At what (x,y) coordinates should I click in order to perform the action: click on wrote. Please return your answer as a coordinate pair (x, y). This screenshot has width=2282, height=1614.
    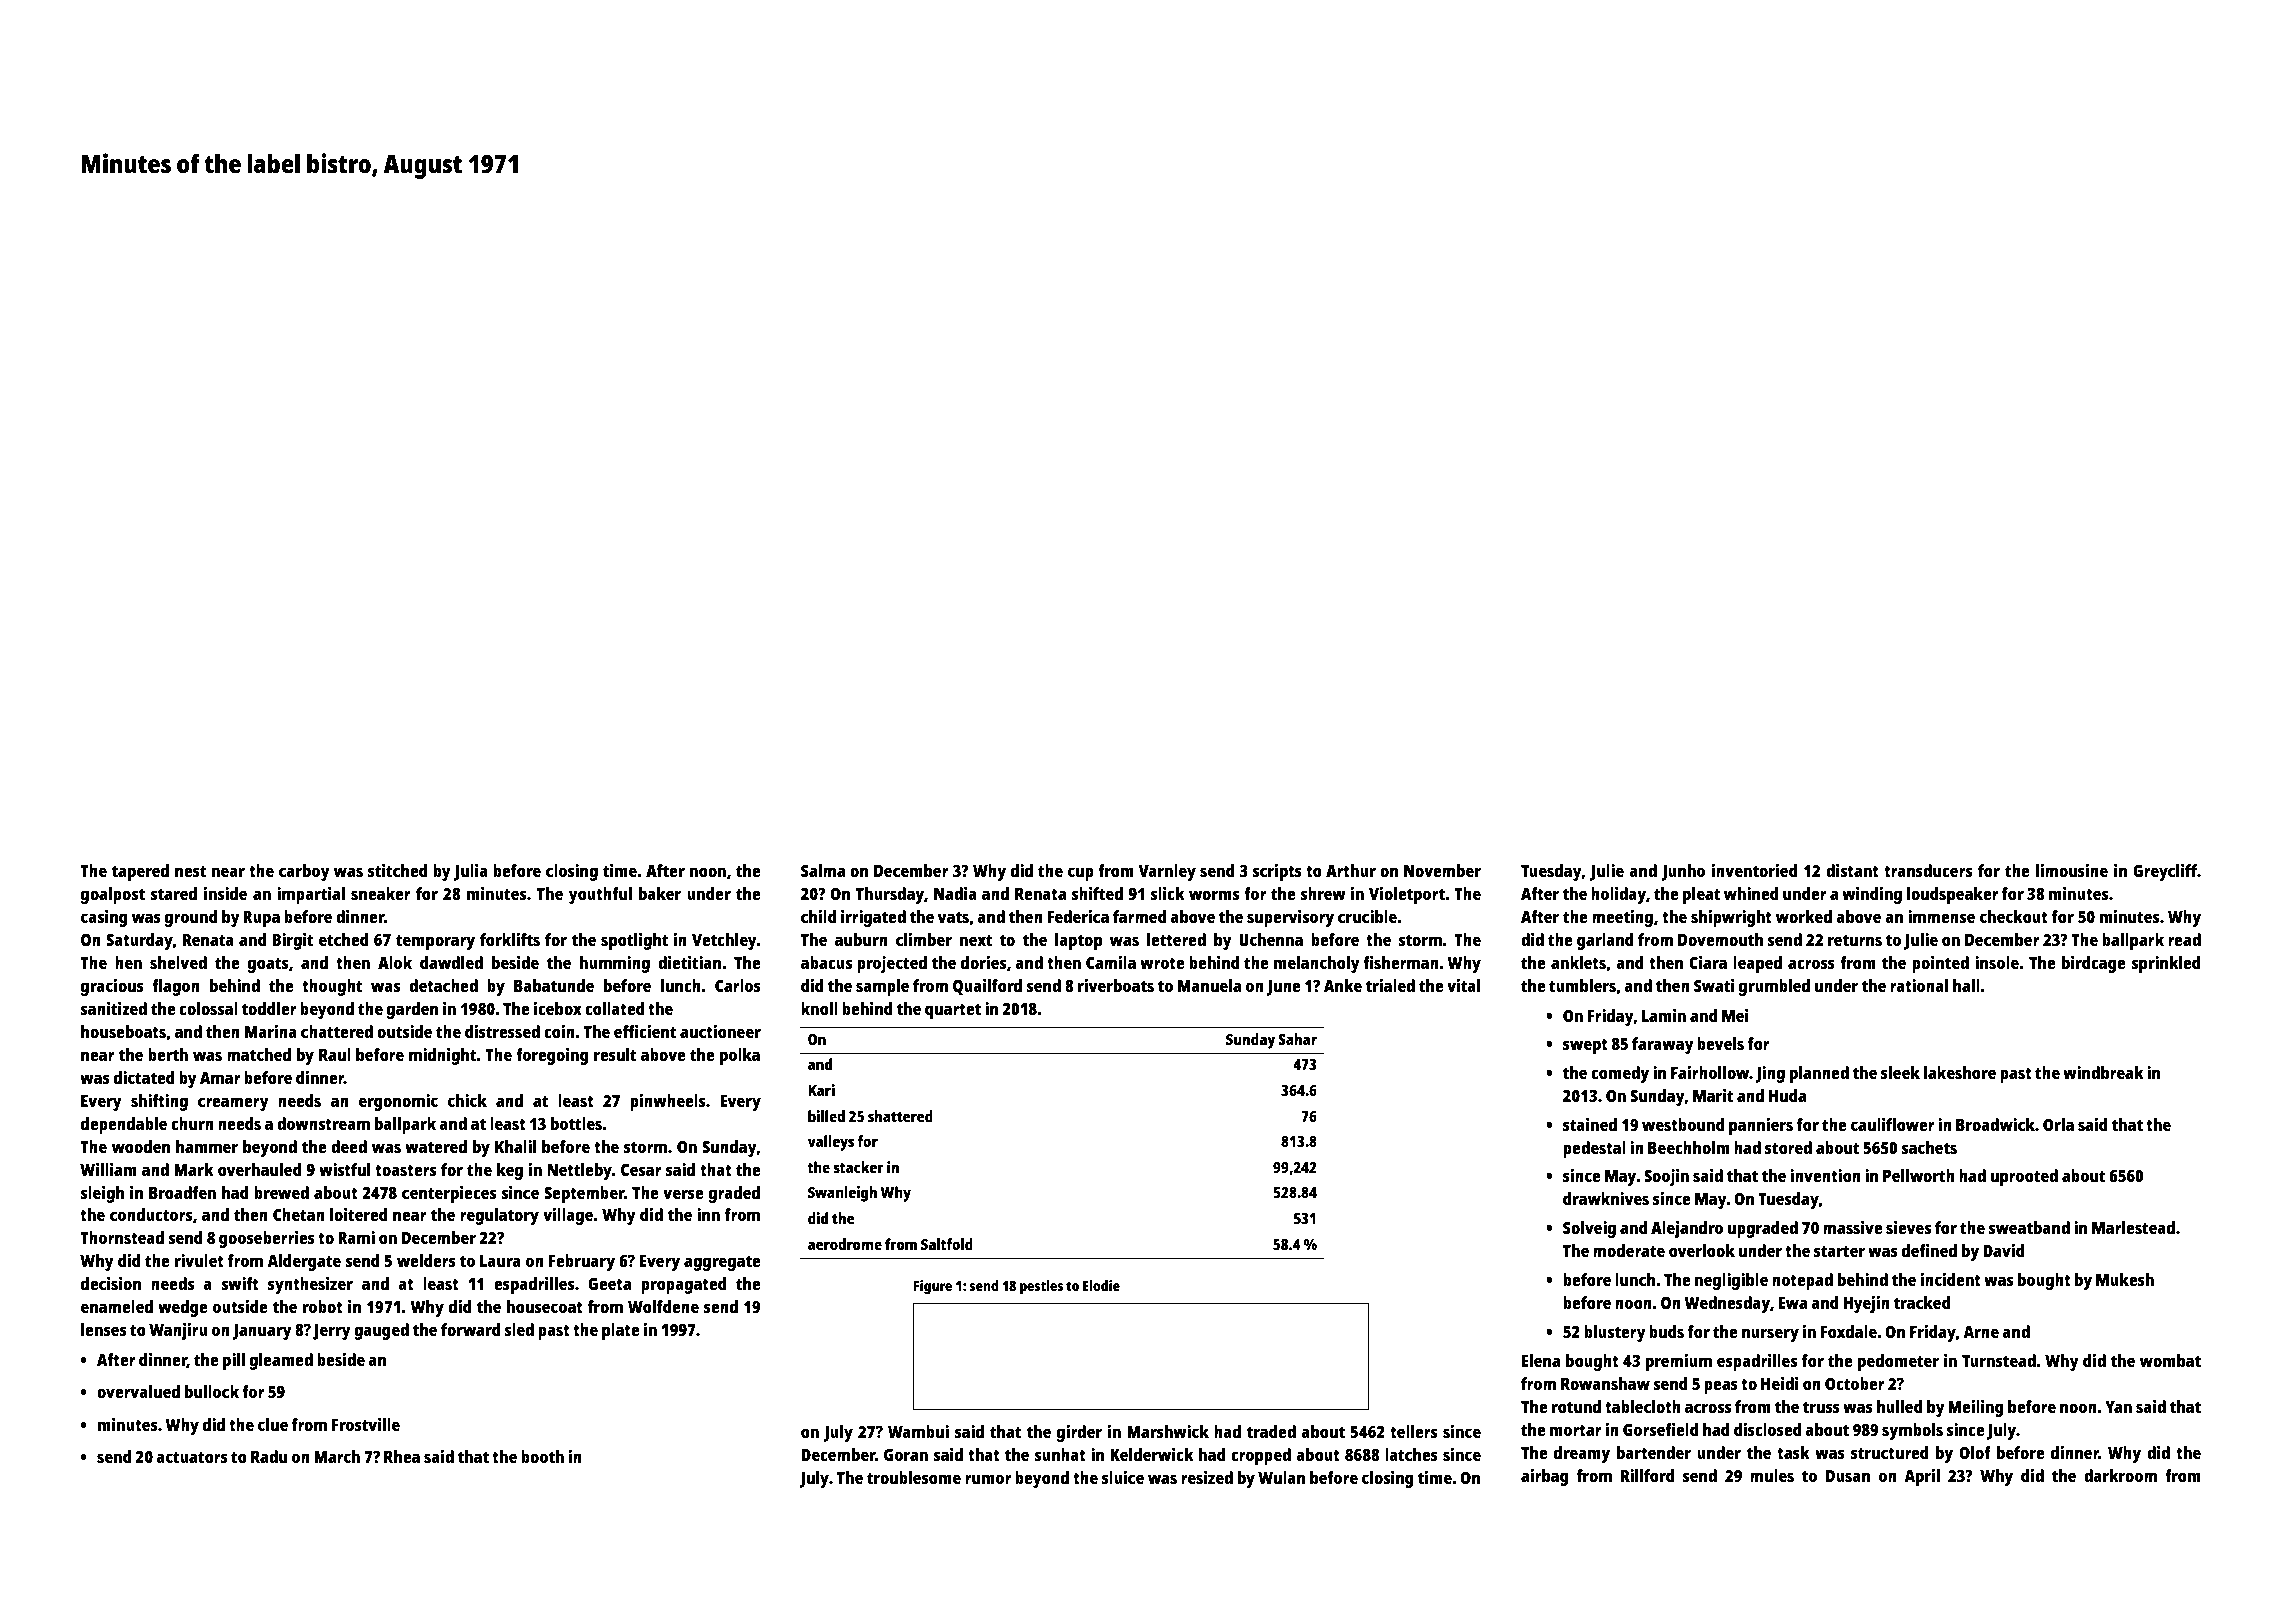
    Looking at the image, I should click on (1162, 963).
